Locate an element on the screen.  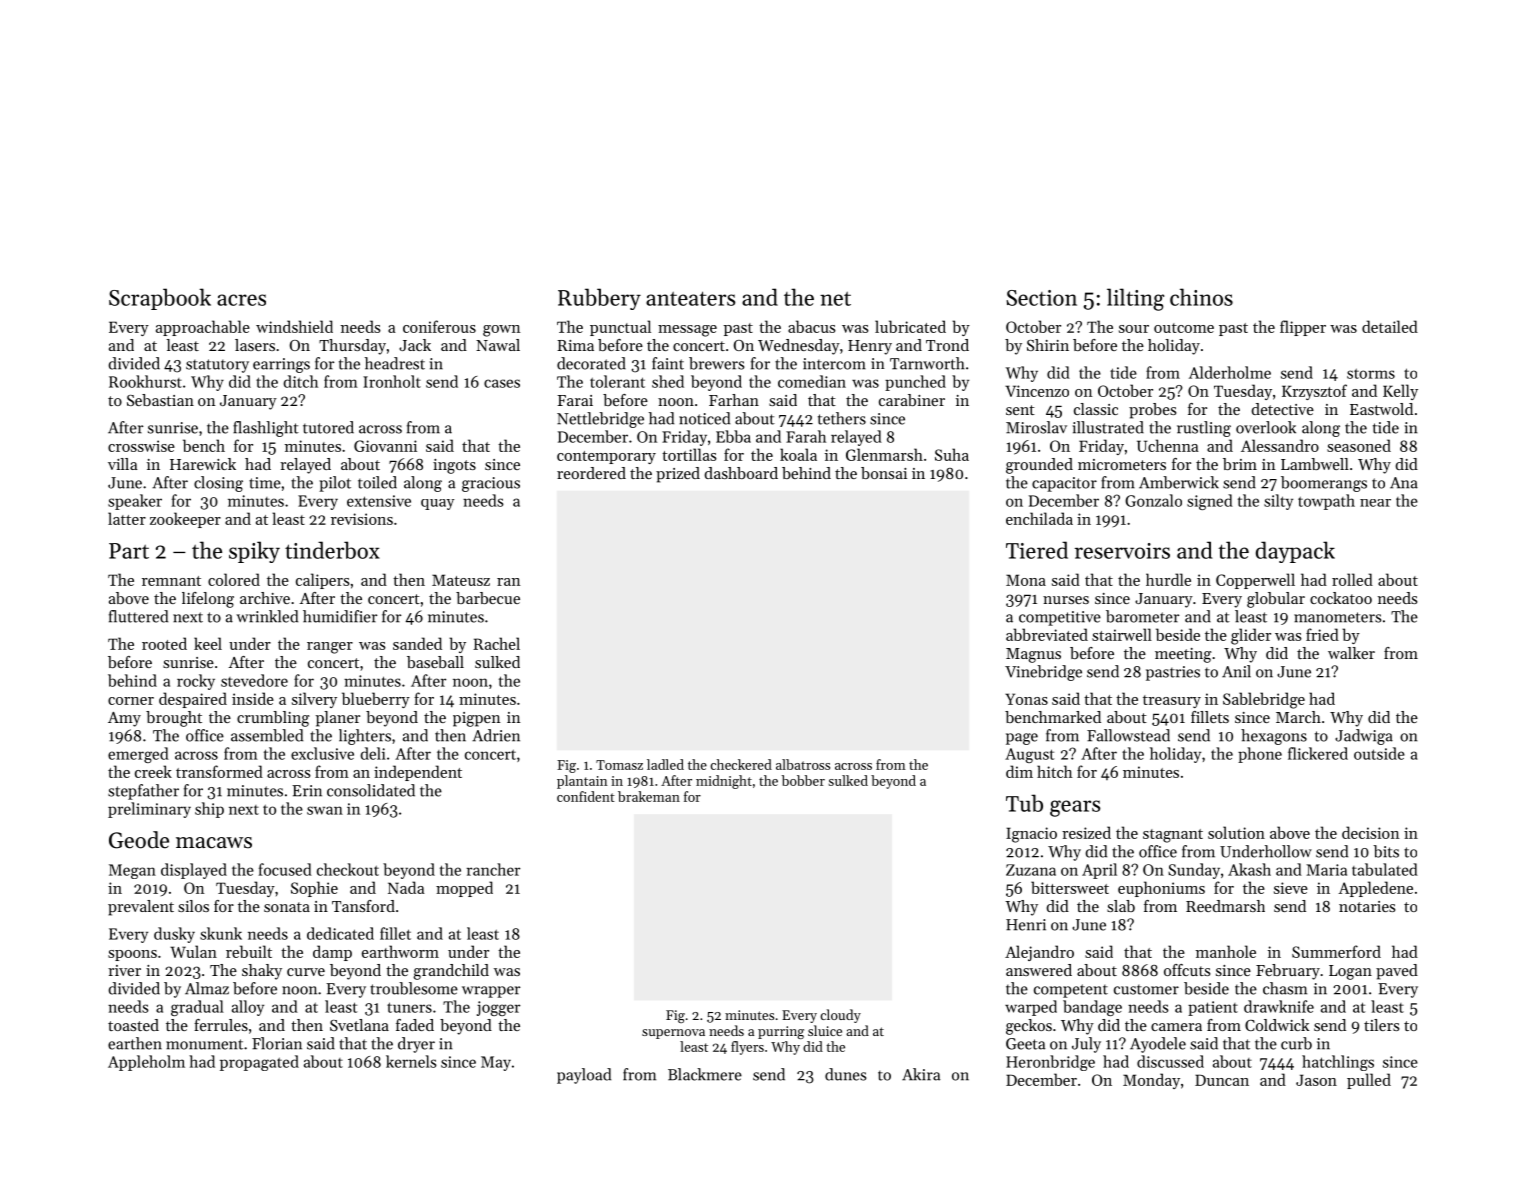
focused is located at coordinates (285, 869).
